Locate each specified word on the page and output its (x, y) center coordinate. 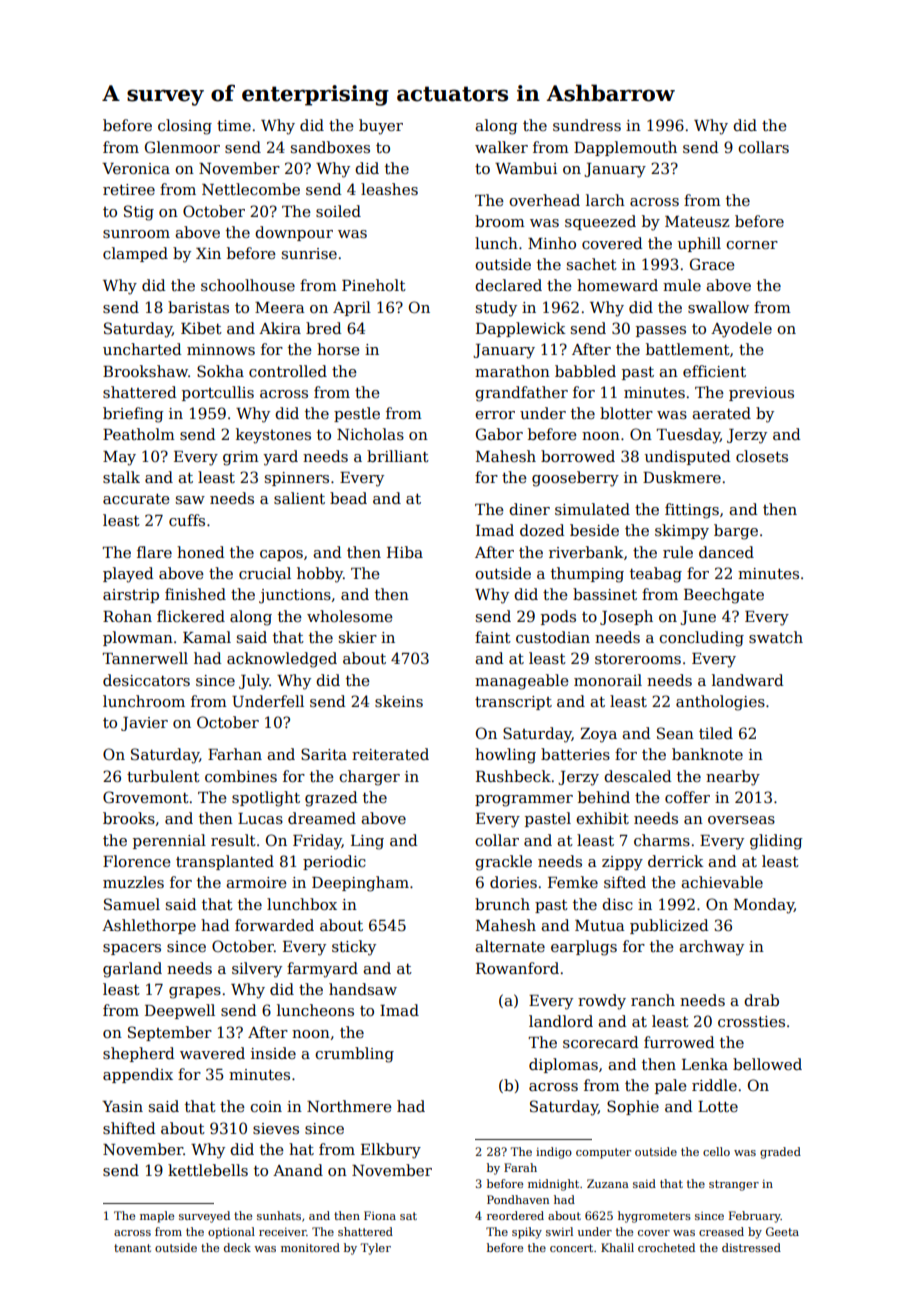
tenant (132, 1248)
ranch (653, 1000)
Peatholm (139, 434)
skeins (399, 701)
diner (529, 509)
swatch (776, 637)
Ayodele (741, 330)
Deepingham (360, 884)
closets (762, 456)
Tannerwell (145, 658)
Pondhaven (518, 1199)
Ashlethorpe (149, 926)
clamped (135, 254)
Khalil (617, 1247)
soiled (338, 211)
